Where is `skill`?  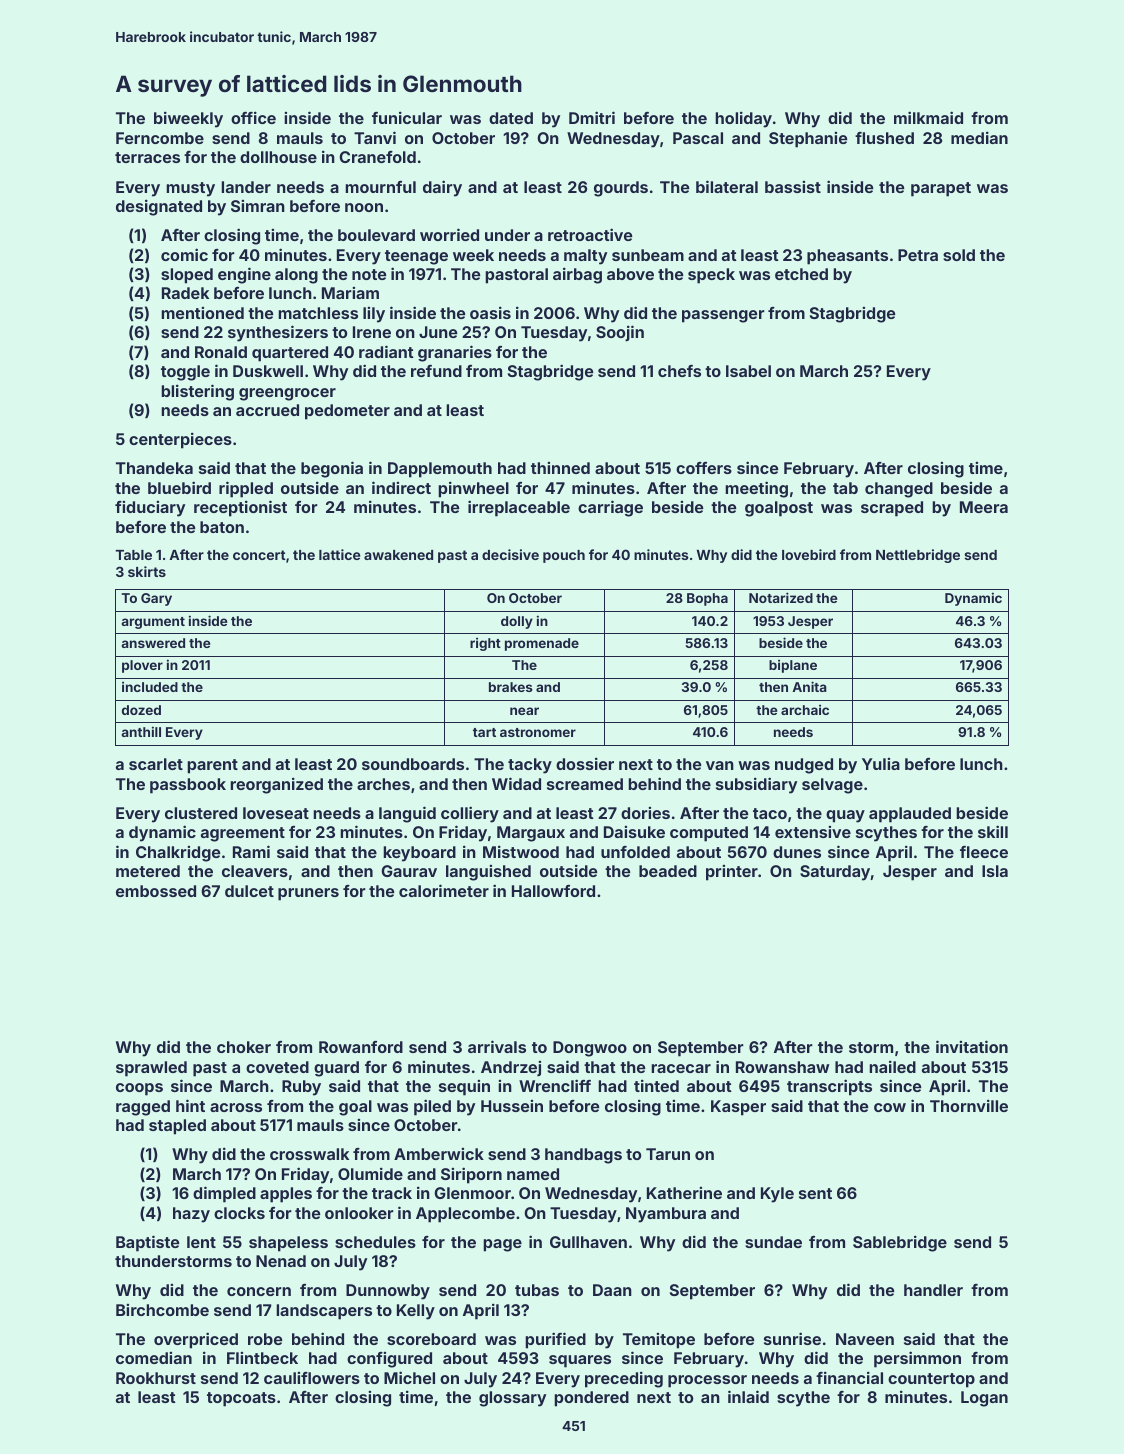
skill is located at coordinates (993, 831).
